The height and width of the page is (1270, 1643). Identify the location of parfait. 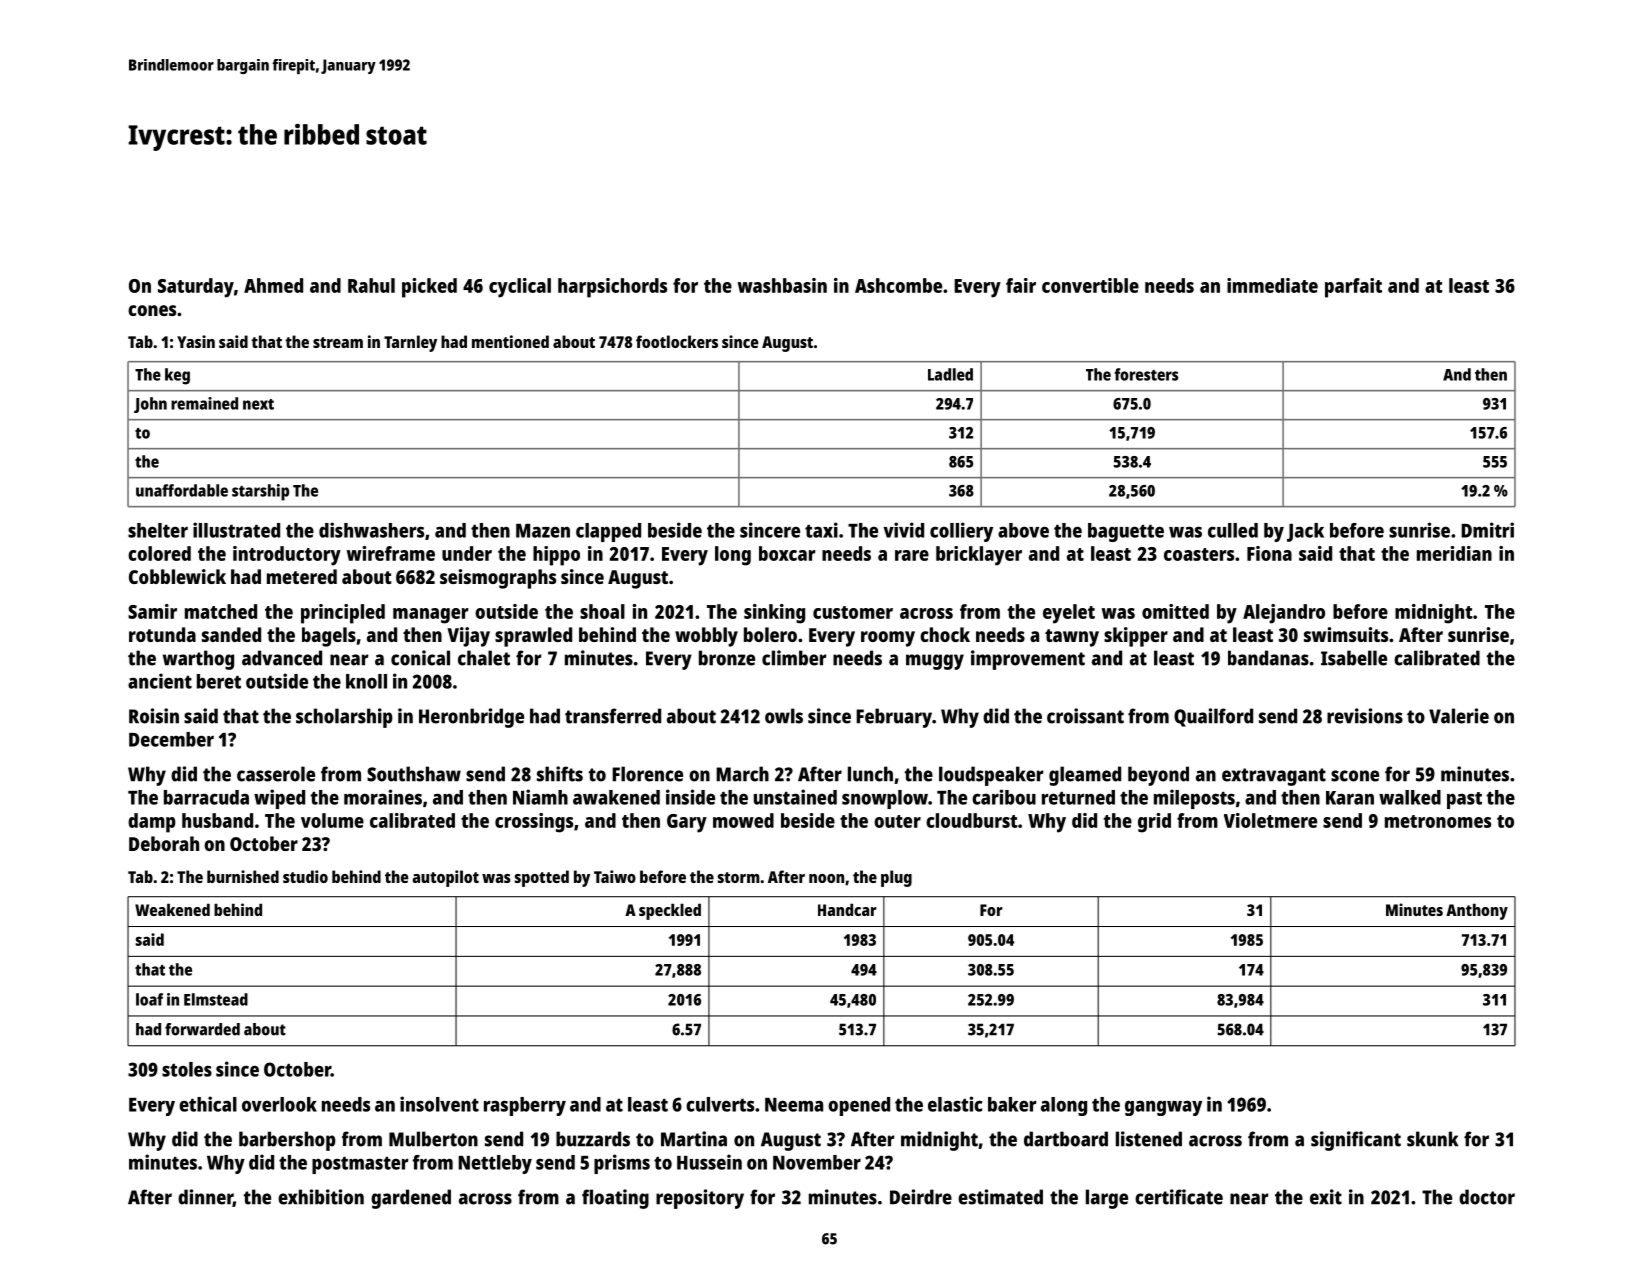
(1353, 288).
